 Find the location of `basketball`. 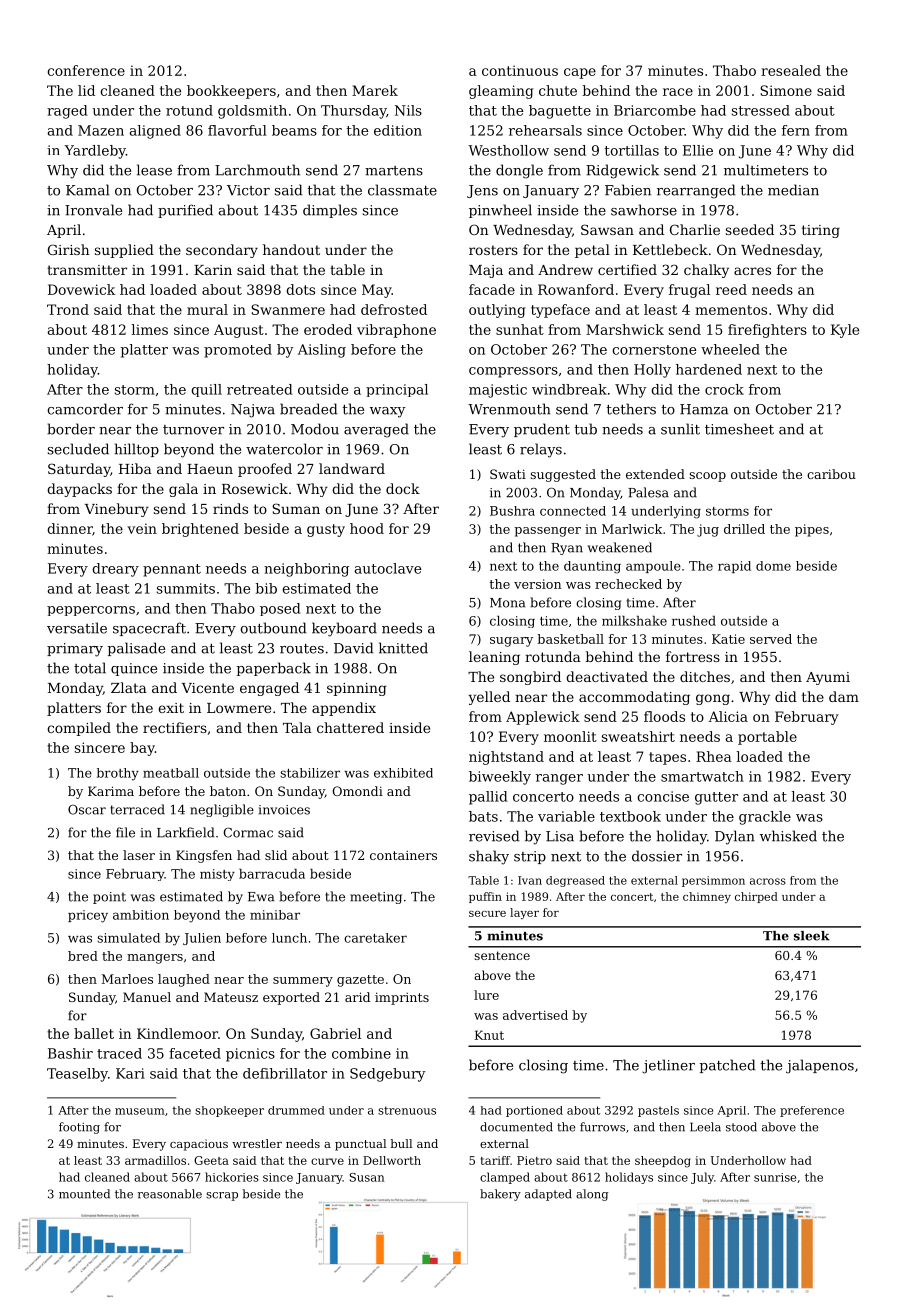

basketball is located at coordinates (571, 639).
